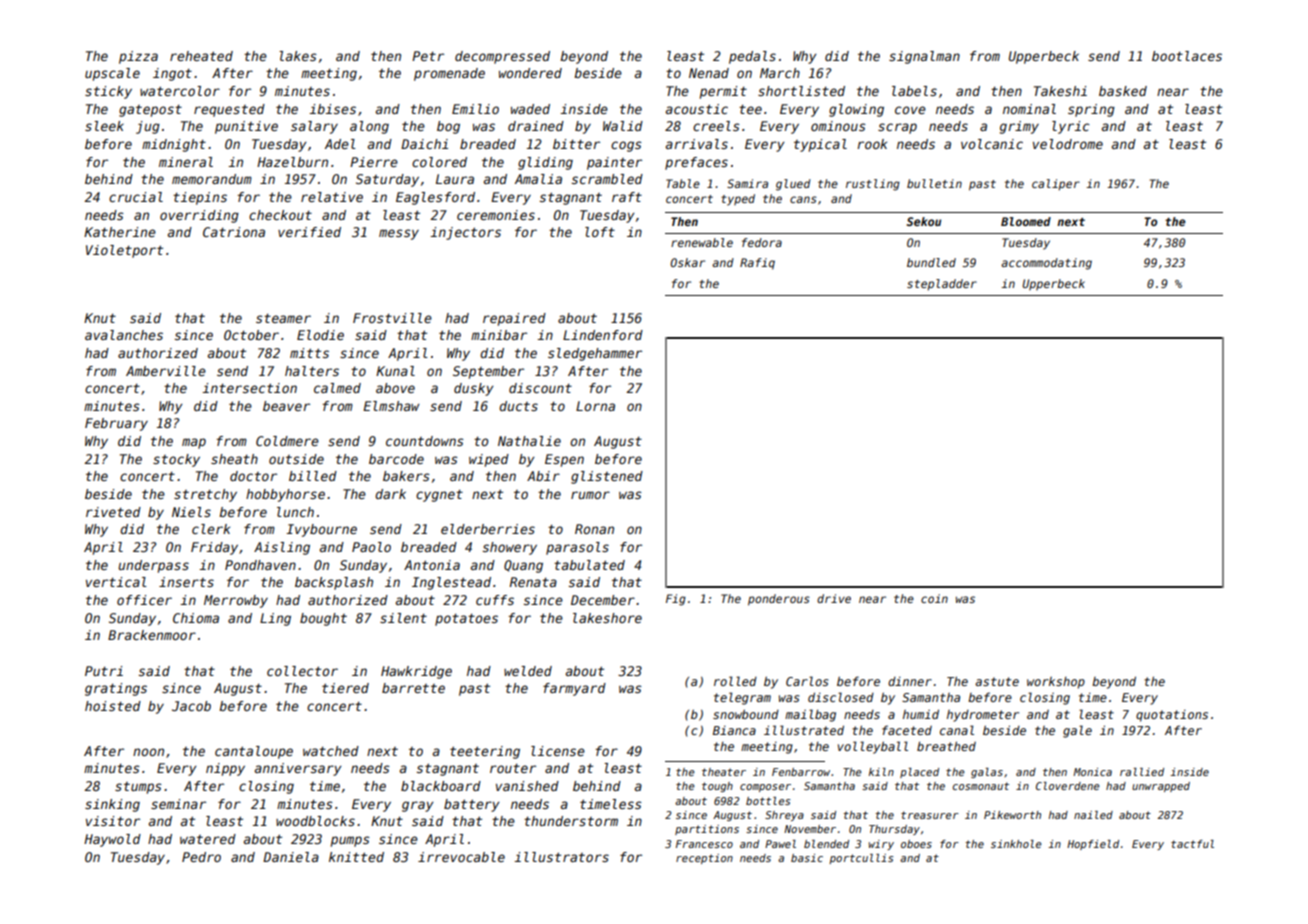  What do you see at coordinates (236, 601) in the page?
I see `Merrowby` at bounding box center [236, 601].
